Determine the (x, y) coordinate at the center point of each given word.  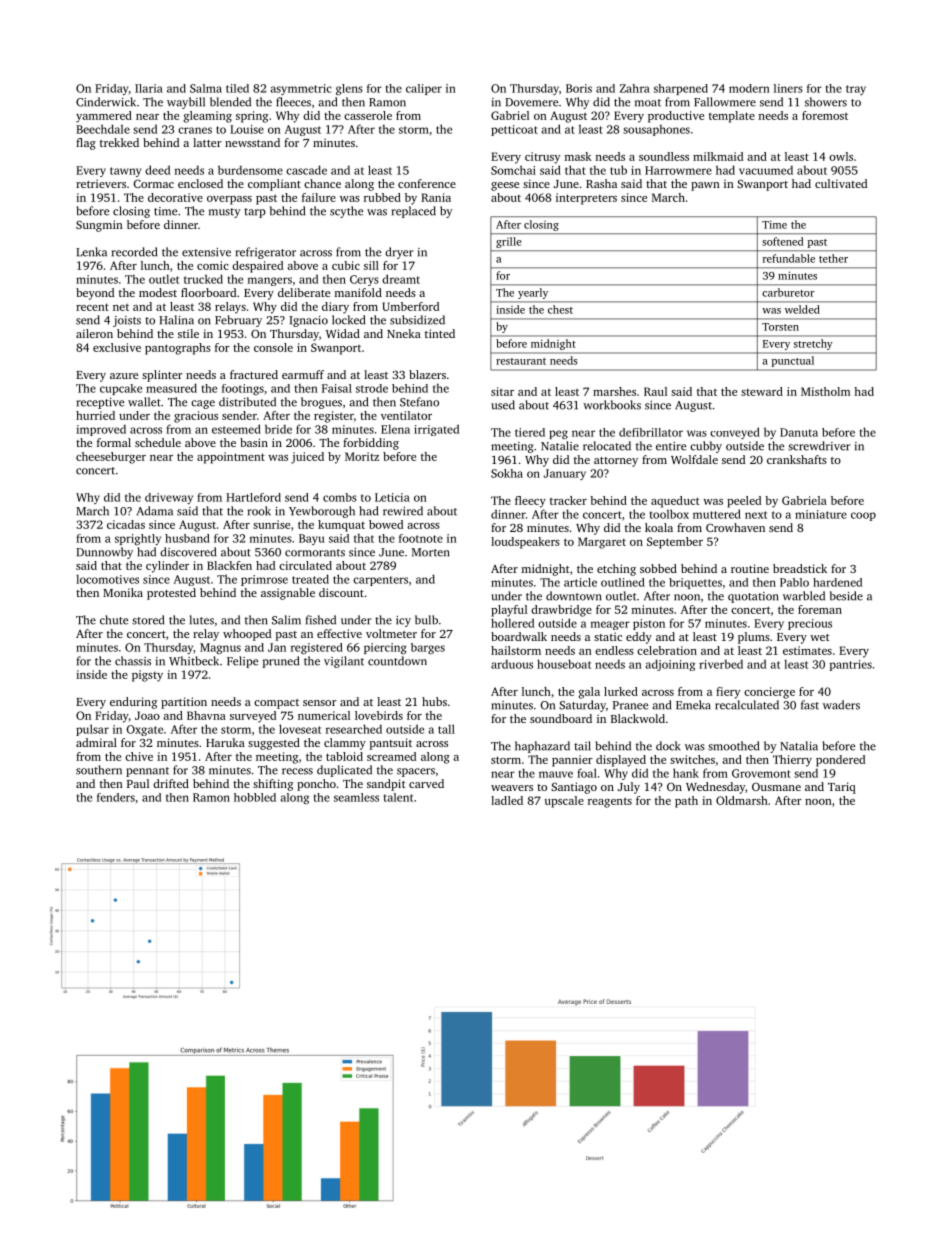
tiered (530, 432)
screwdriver (819, 446)
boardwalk (519, 636)
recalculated (747, 705)
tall (446, 729)
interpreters (586, 199)
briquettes (695, 583)
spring (252, 117)
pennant (147, 772)
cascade (306, 170)
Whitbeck (194, 661)
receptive (100, 403)
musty (225, 213)
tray (856, 90)
